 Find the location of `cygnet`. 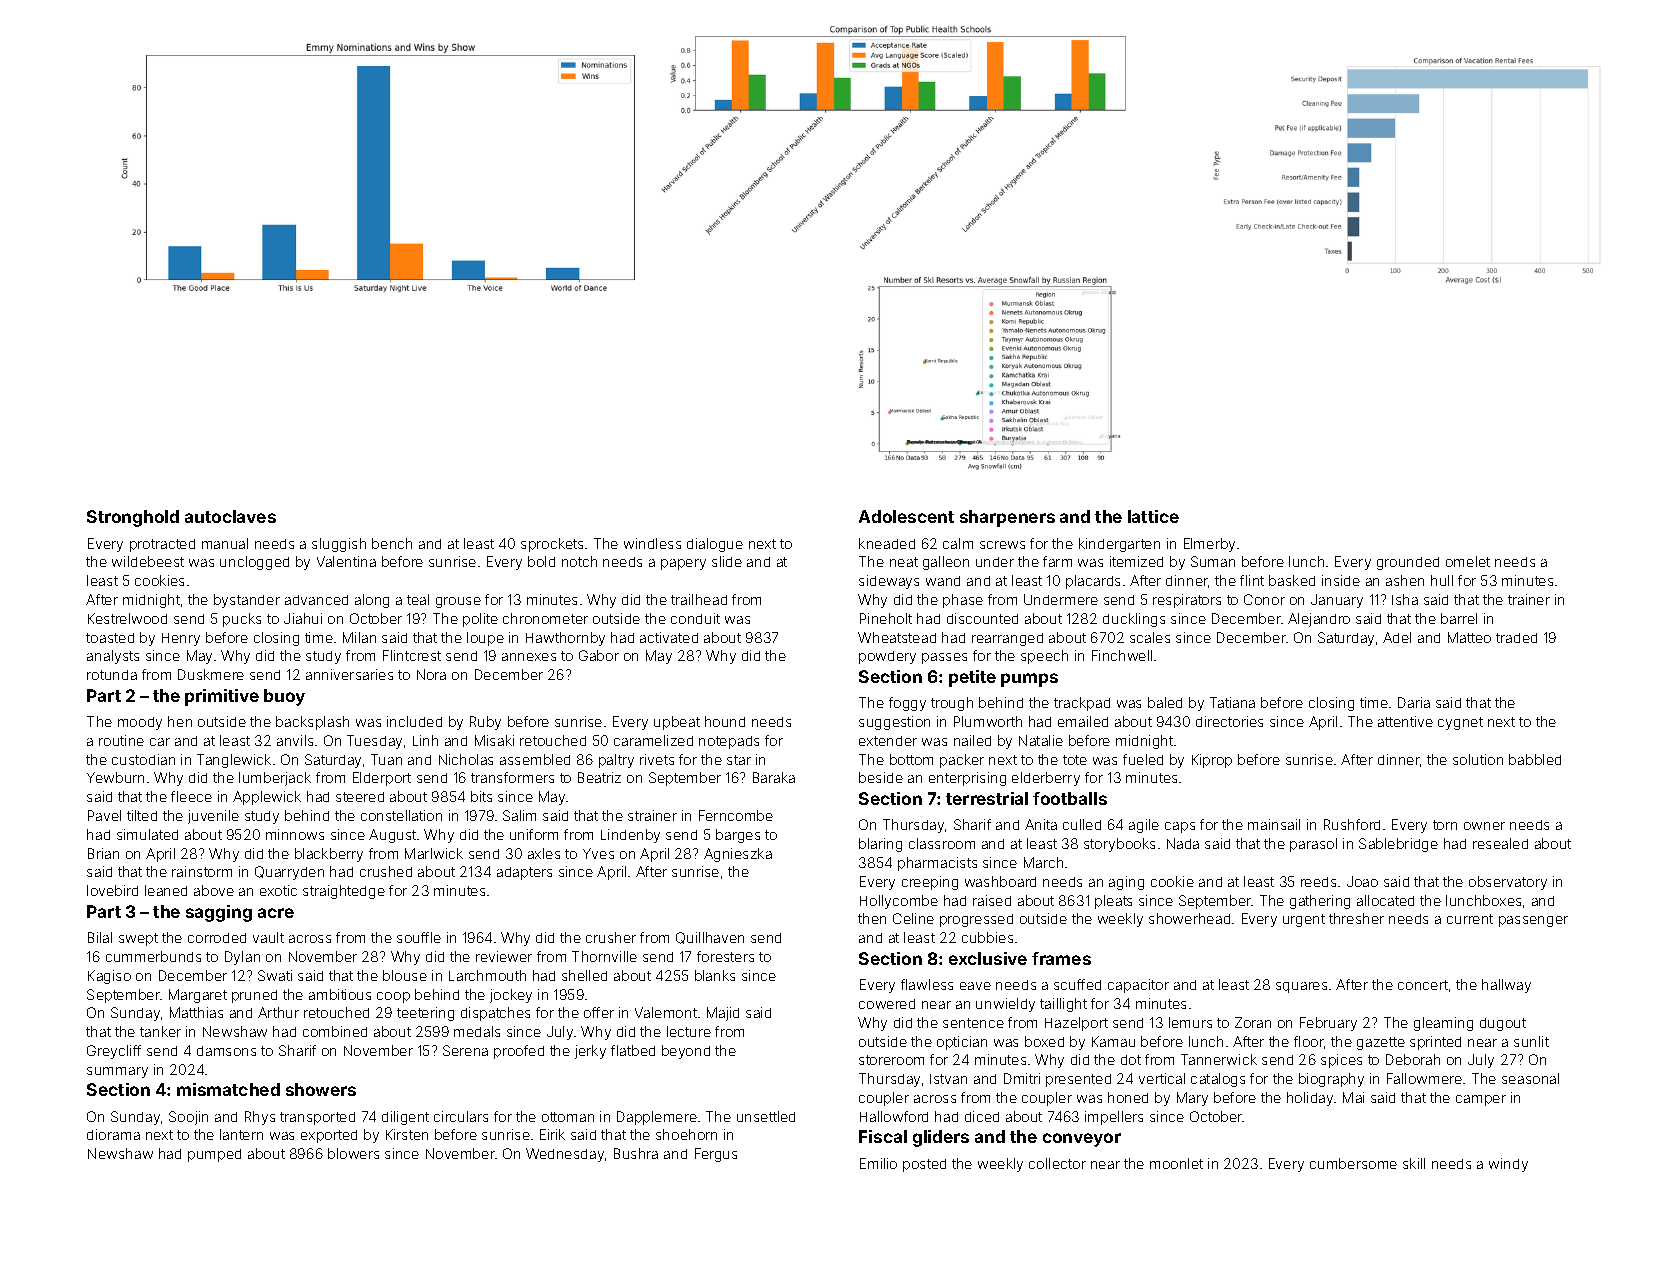

cygnet is located at coordinates (1460, 723).
